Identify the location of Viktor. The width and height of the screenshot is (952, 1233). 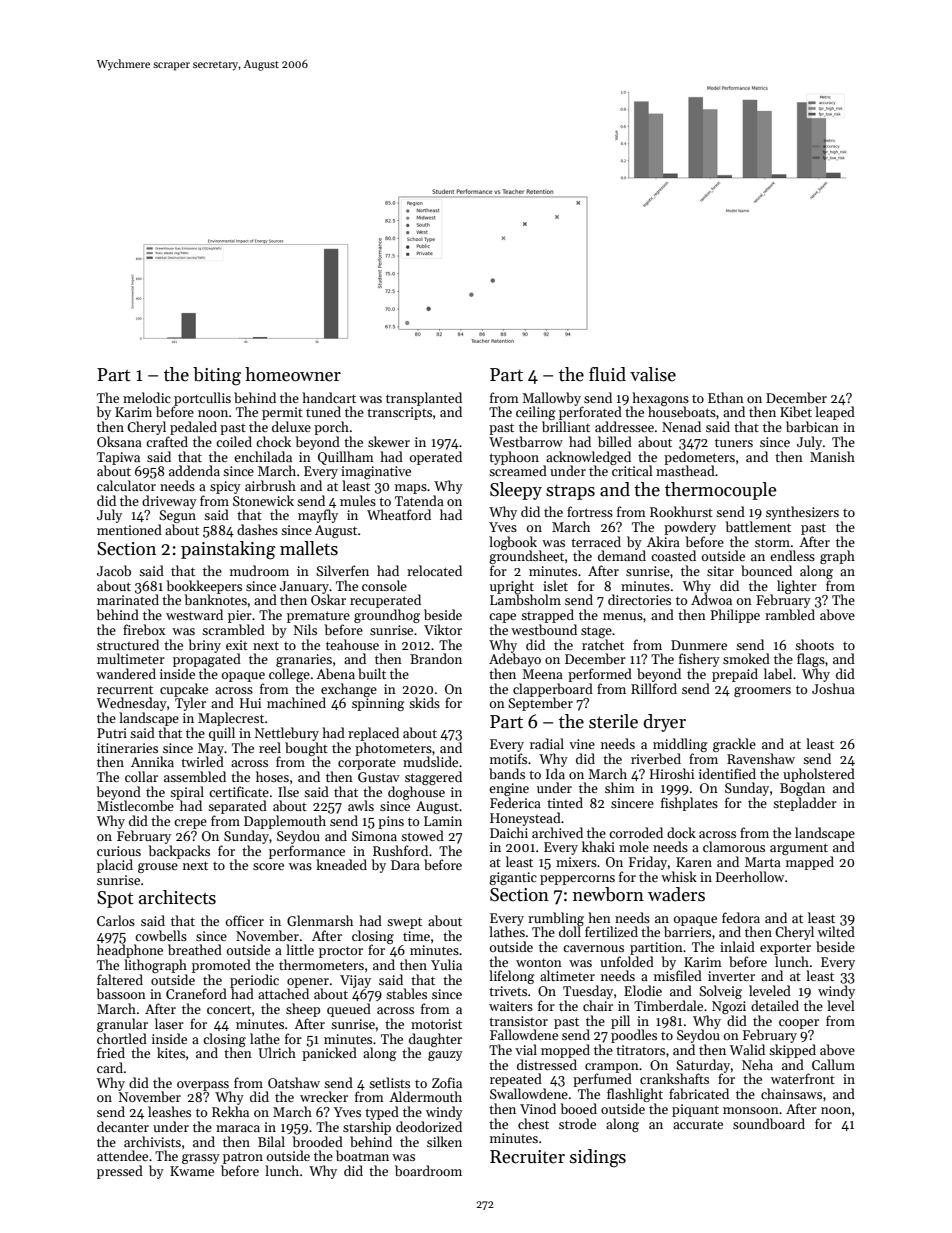
(443, 629).
